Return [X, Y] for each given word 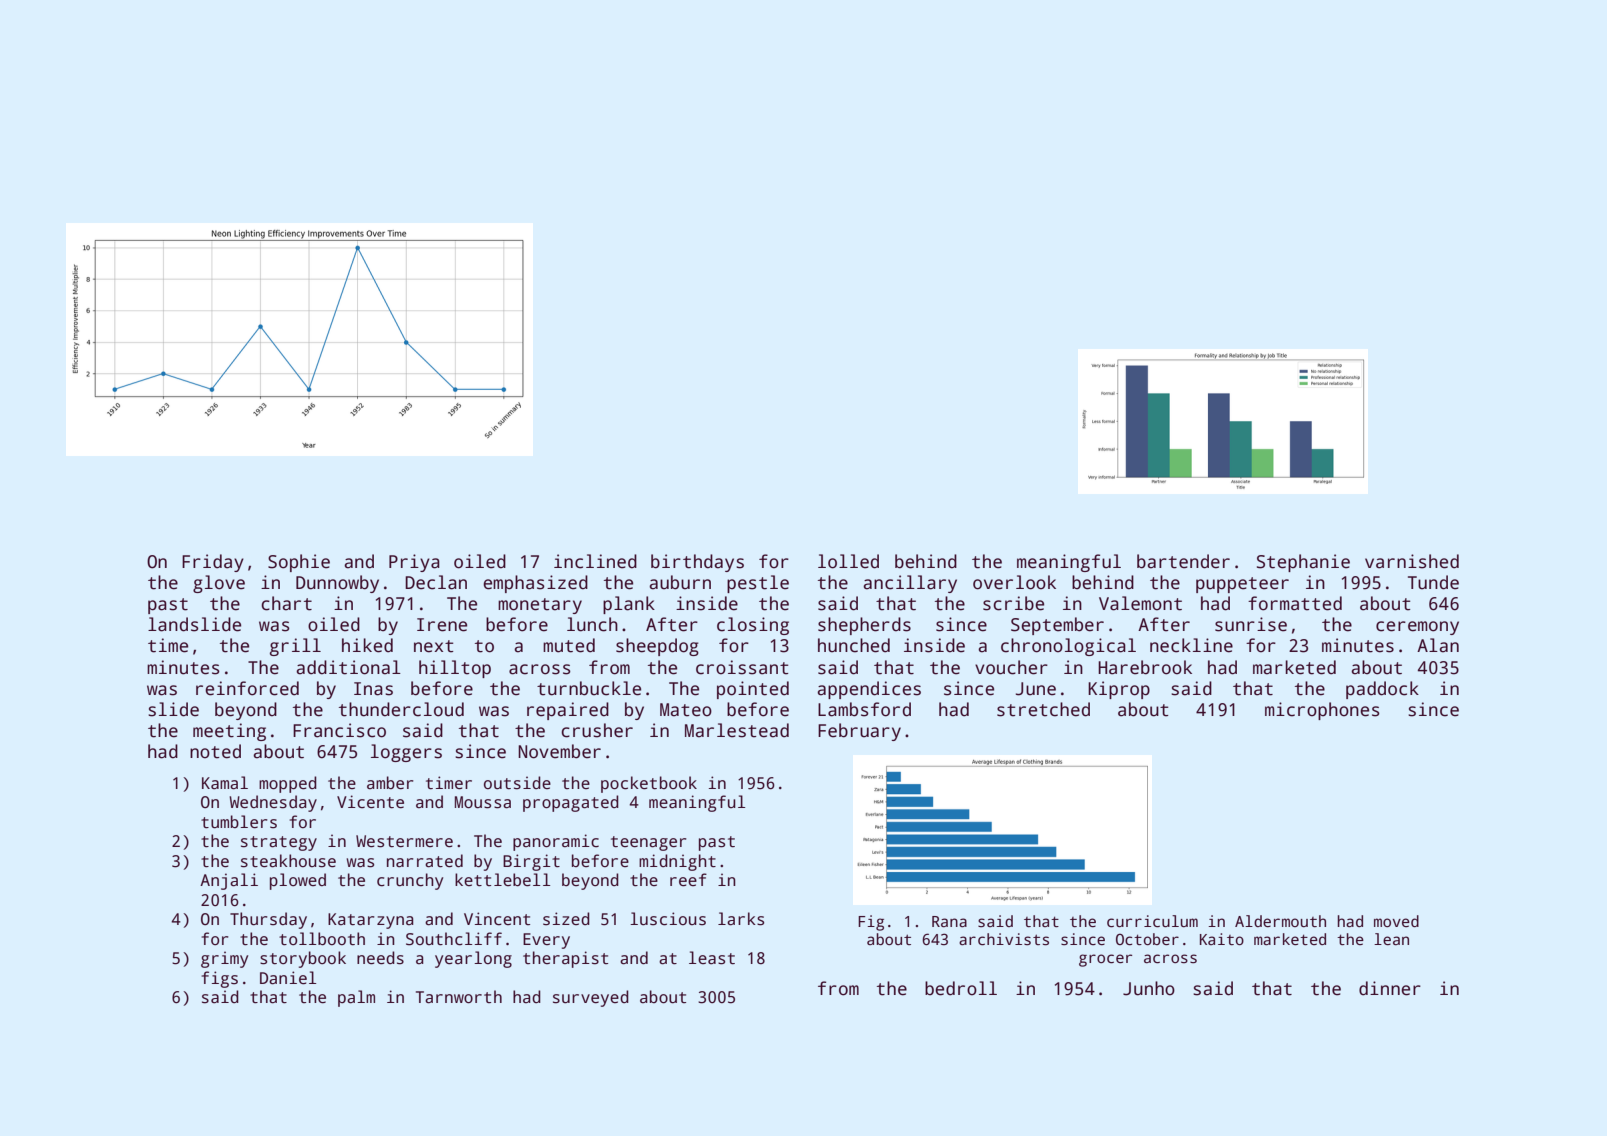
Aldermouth [1280, 921]
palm [356, 998]
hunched [854, 645]
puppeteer [1242, 585]
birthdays [697, 563]
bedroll [961, 988]
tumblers [239, 822]
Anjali [229, 881]
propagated [571, 803]
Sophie [299, 563]
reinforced [247, 688]
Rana [949, 921]
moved [1396, 921]
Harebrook [1145, 667]
